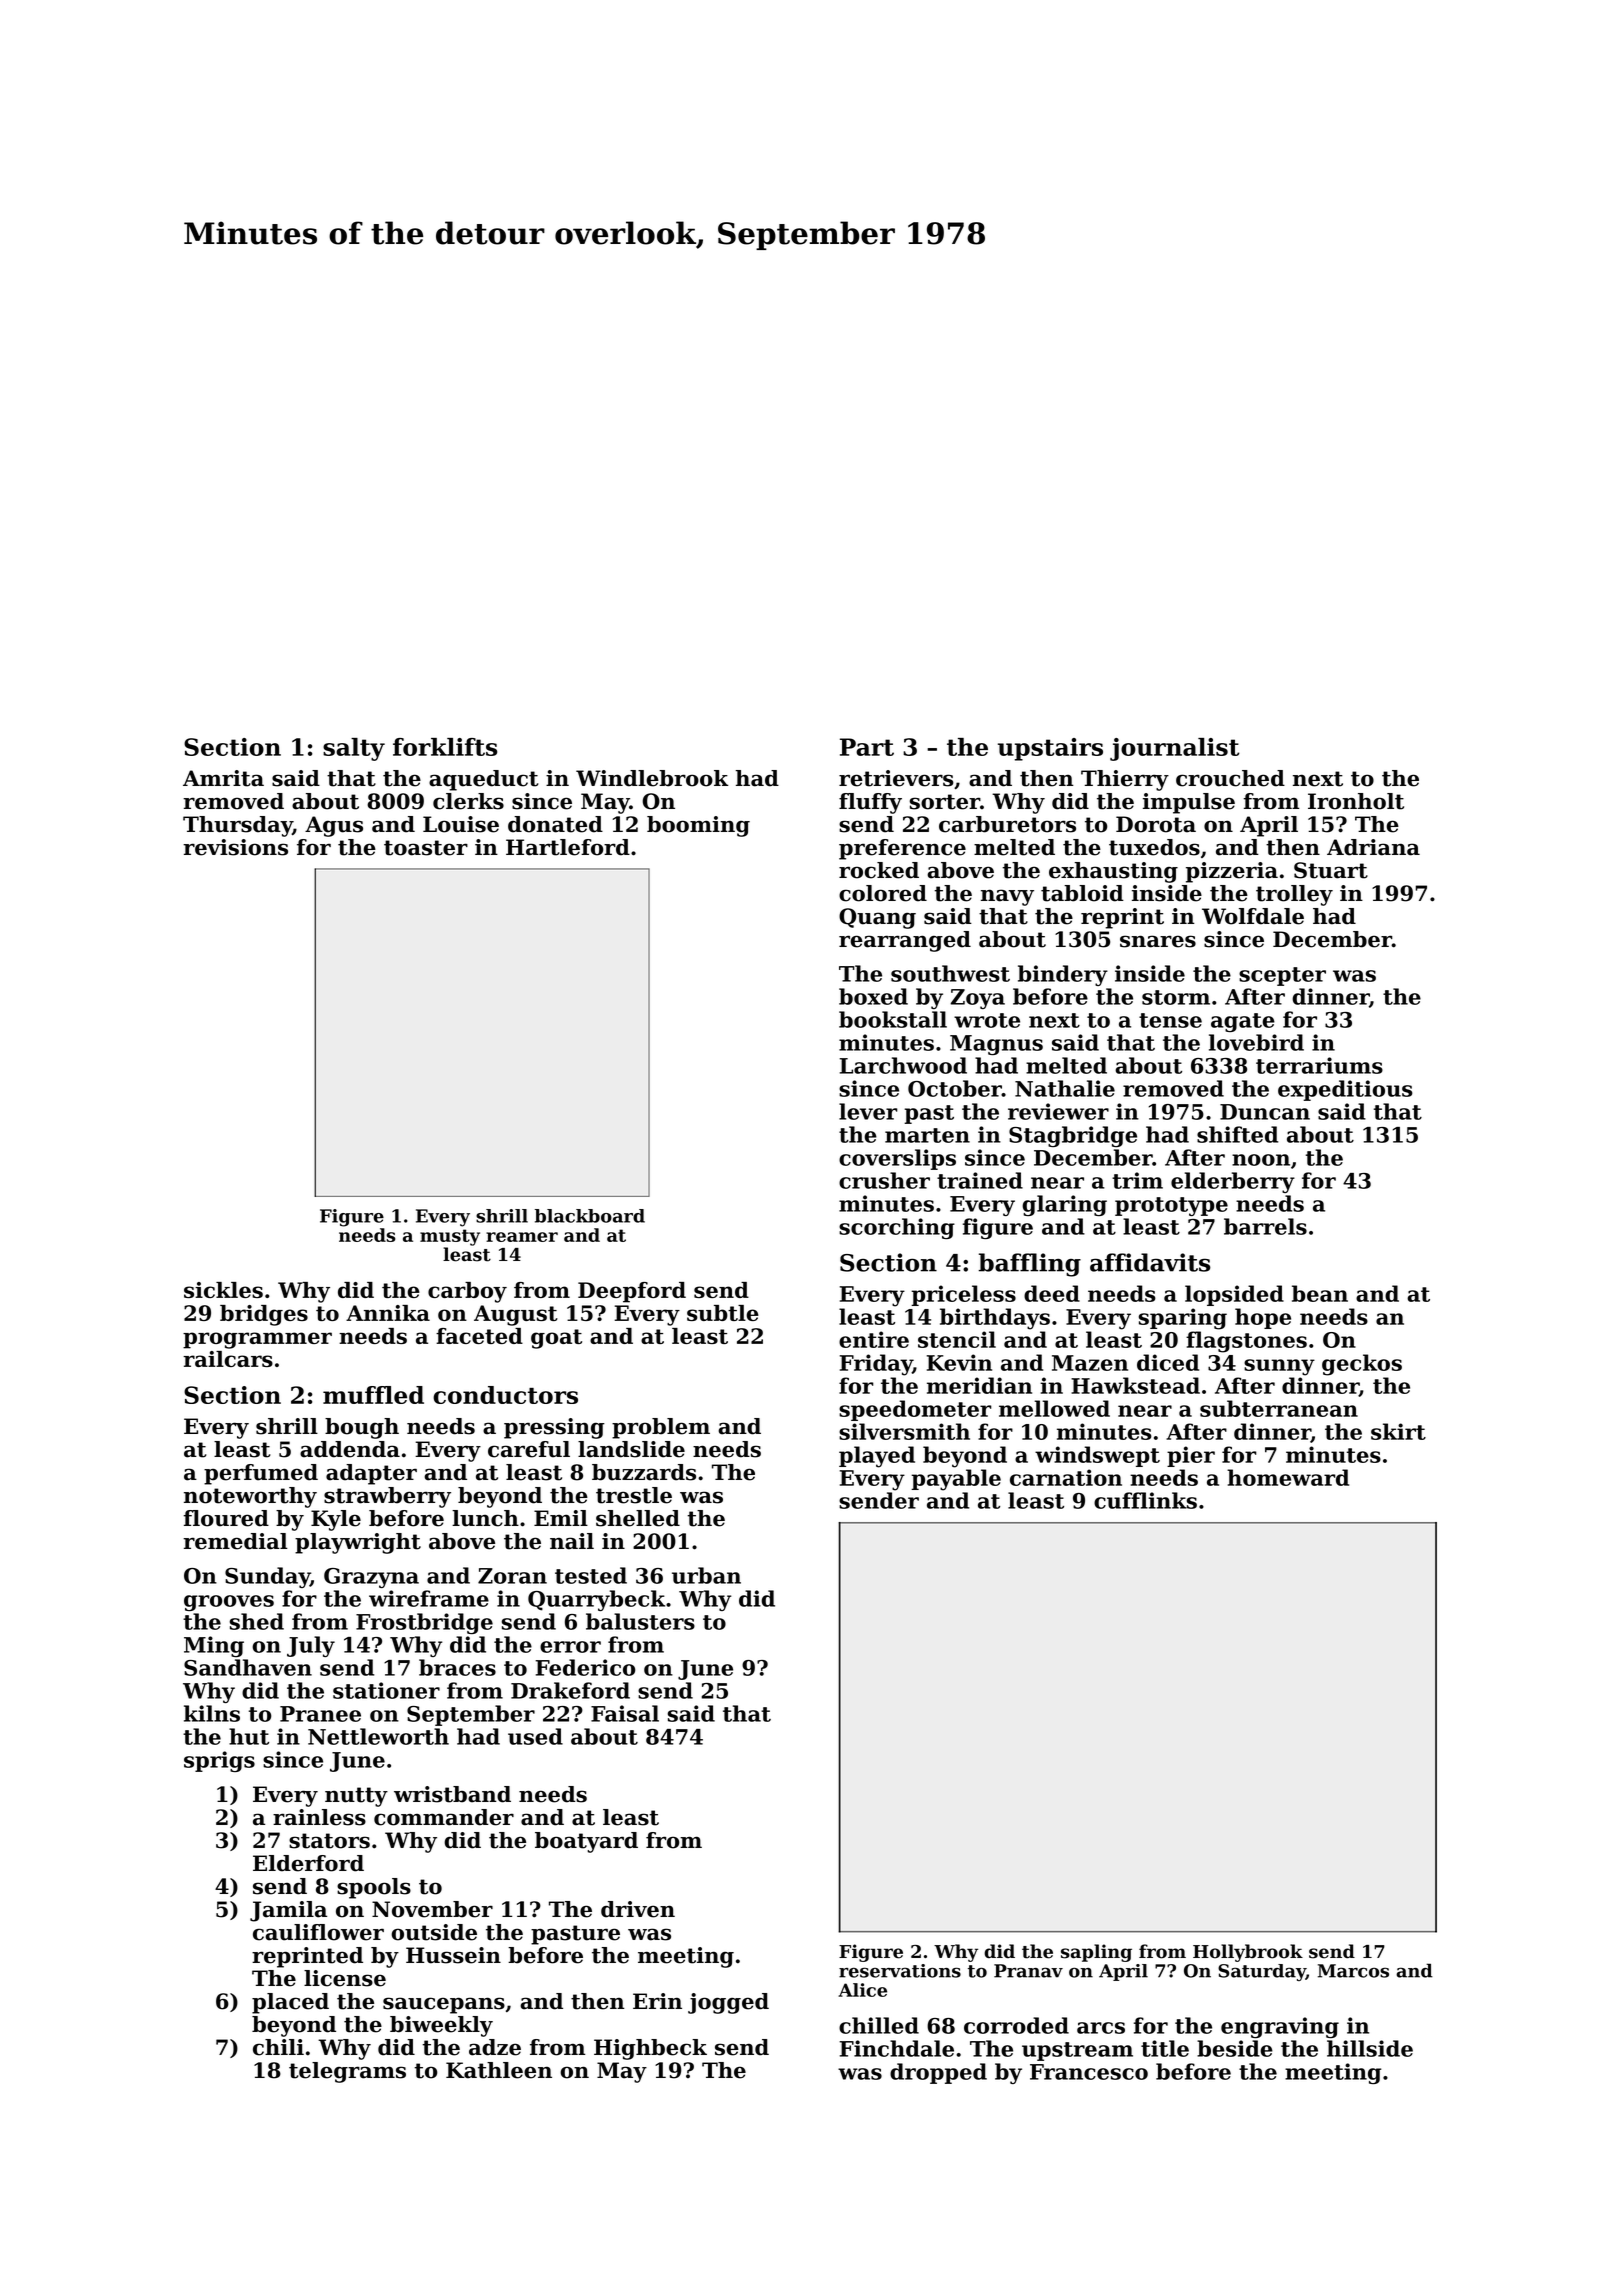  What do you see at coordinates (897, 1228) in the screenshot?
I see `scorching` at bounding box center [897, 1228].
